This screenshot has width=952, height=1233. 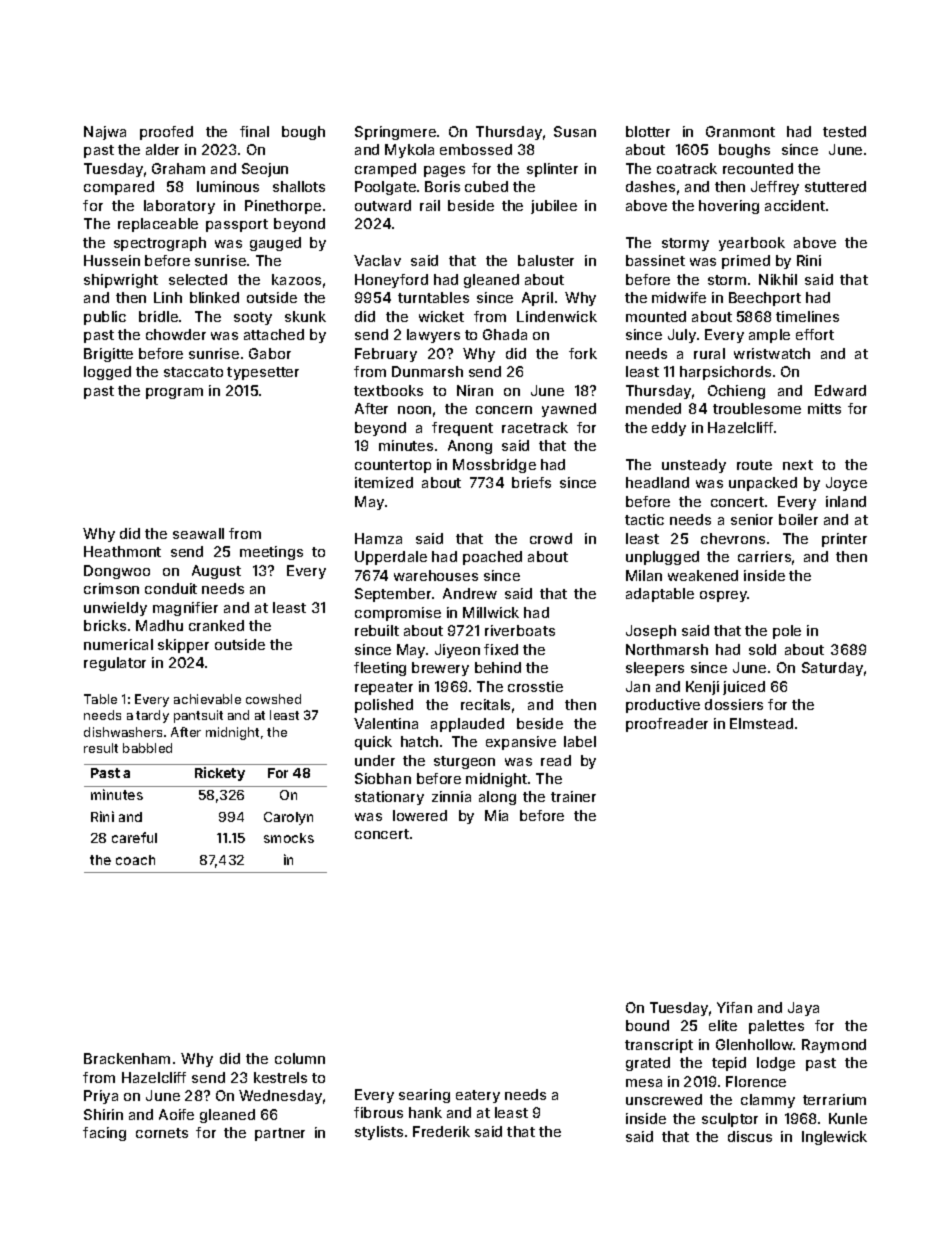 What do you see at coordinates (844, 540) in the screenshot?
I see `printer` at bounding box center [844, 540].
